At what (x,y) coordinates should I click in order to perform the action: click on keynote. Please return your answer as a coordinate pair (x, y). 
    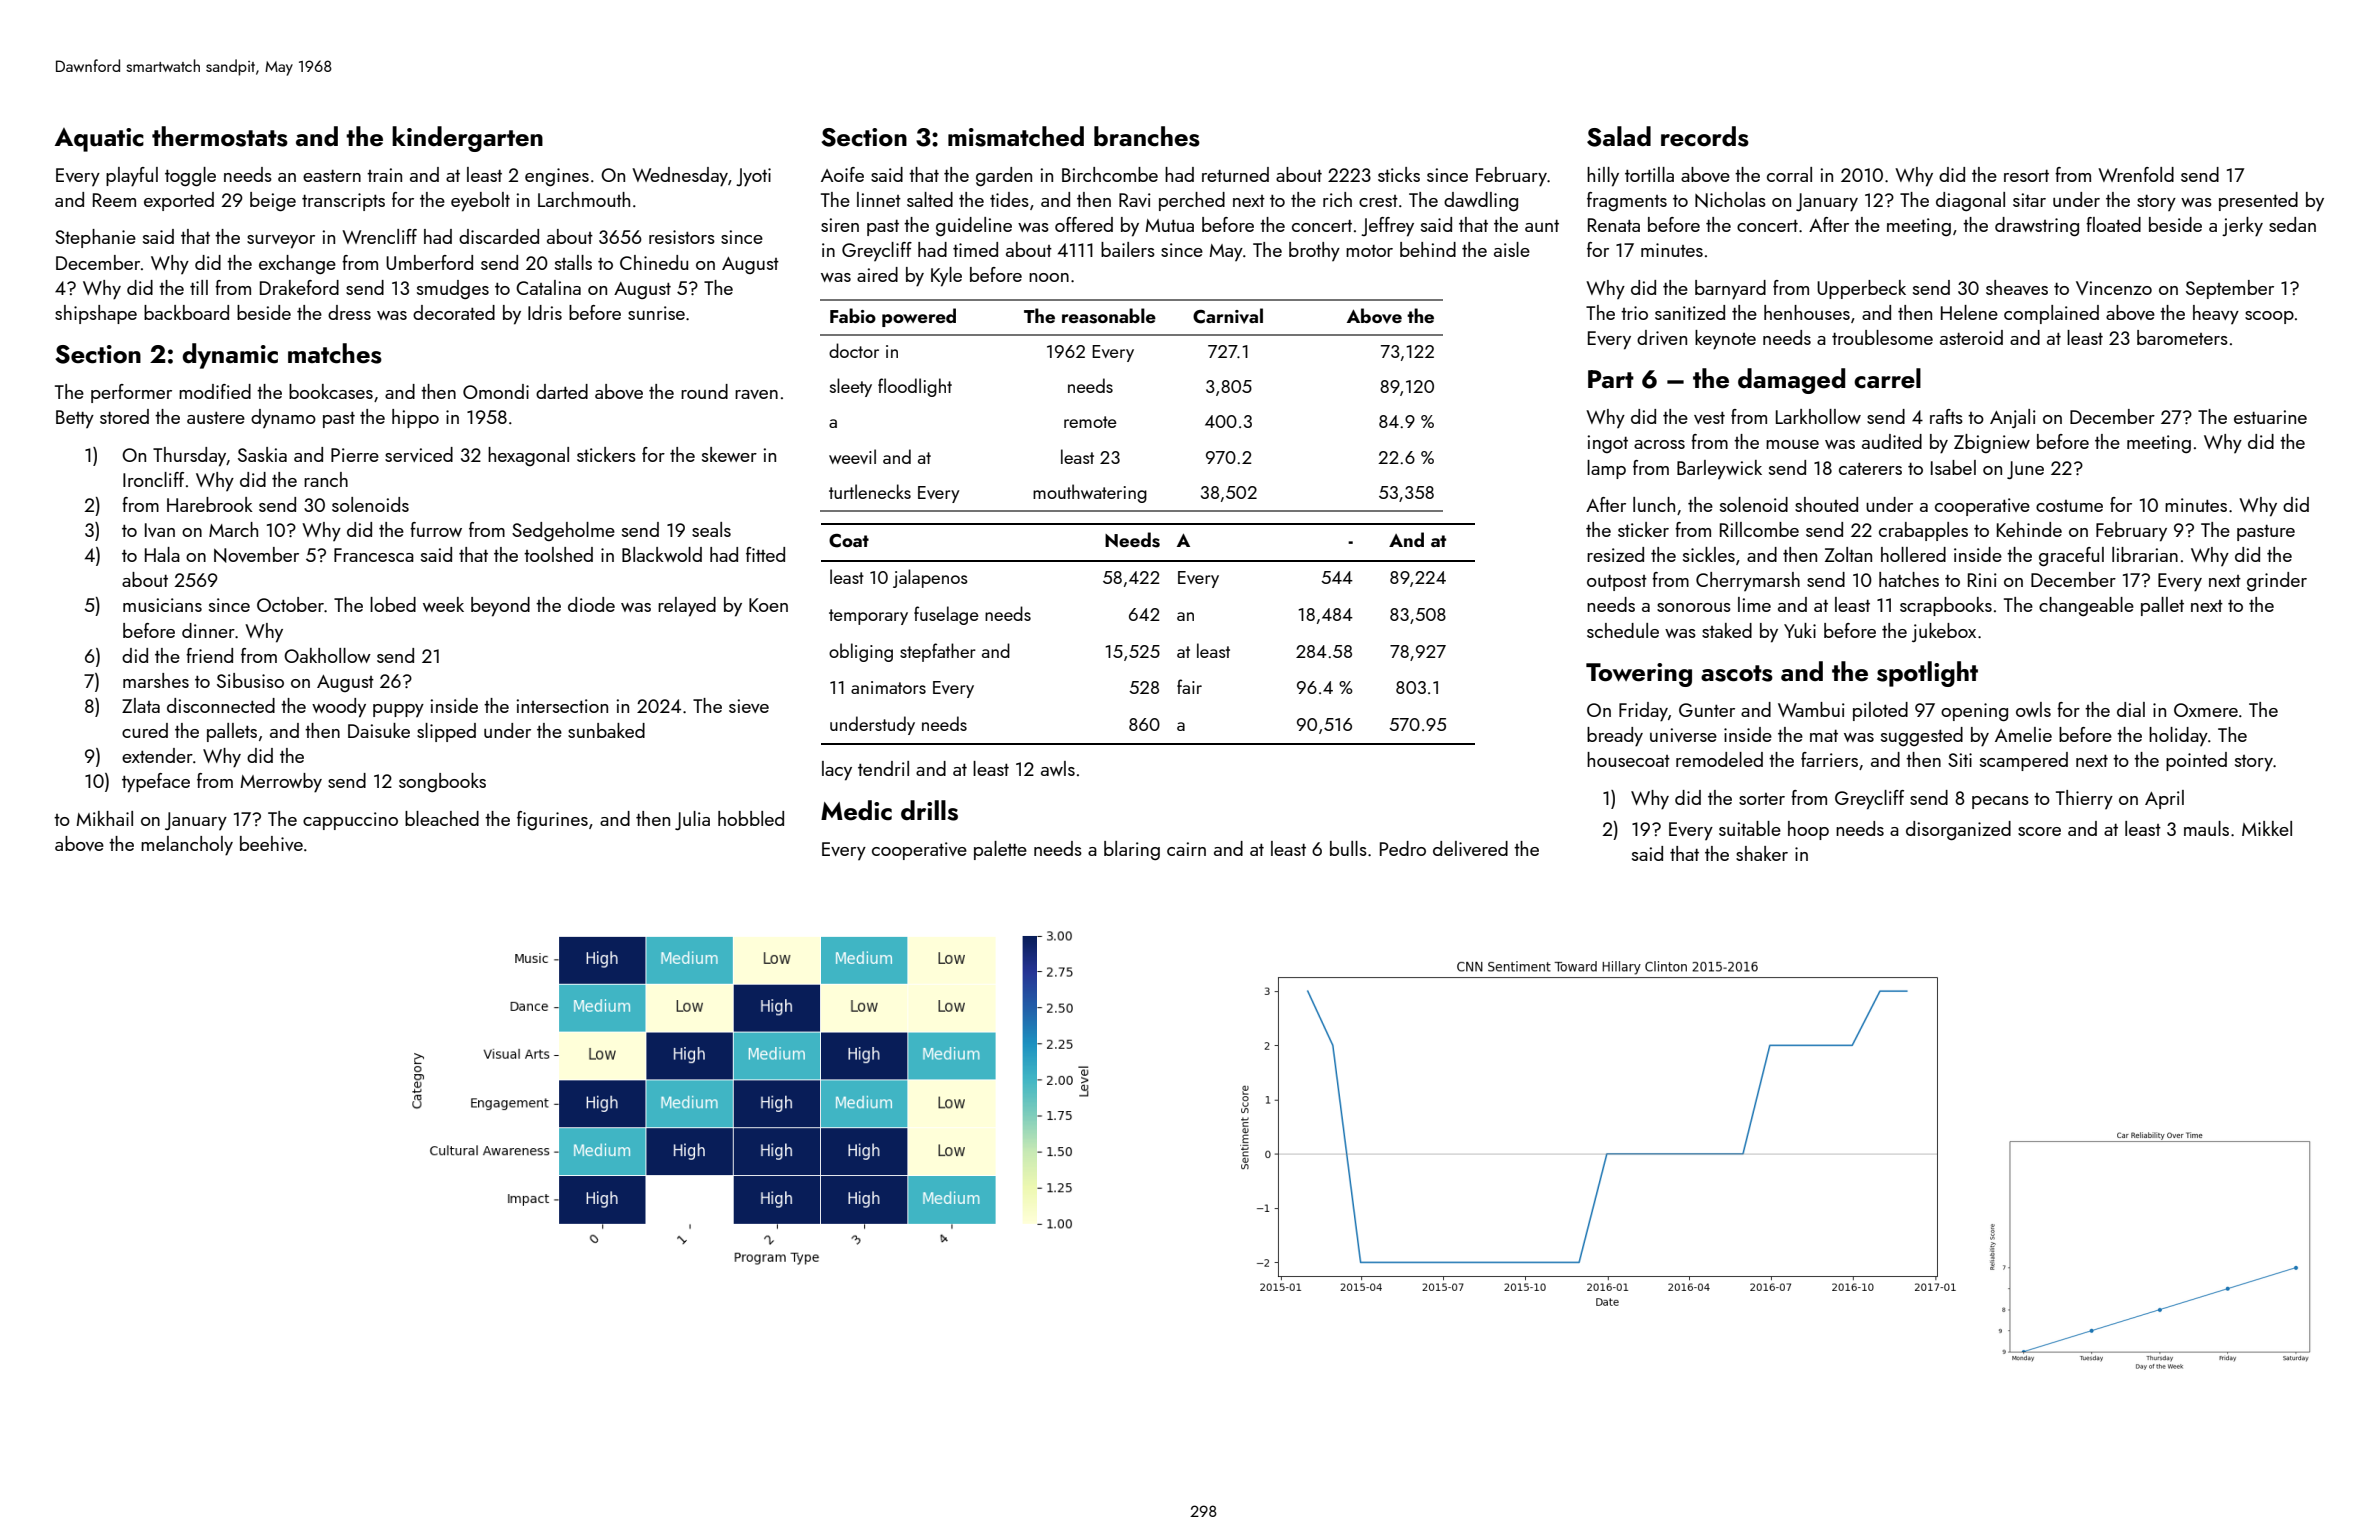
    Looking at the image, I should click on (1725, 340).
